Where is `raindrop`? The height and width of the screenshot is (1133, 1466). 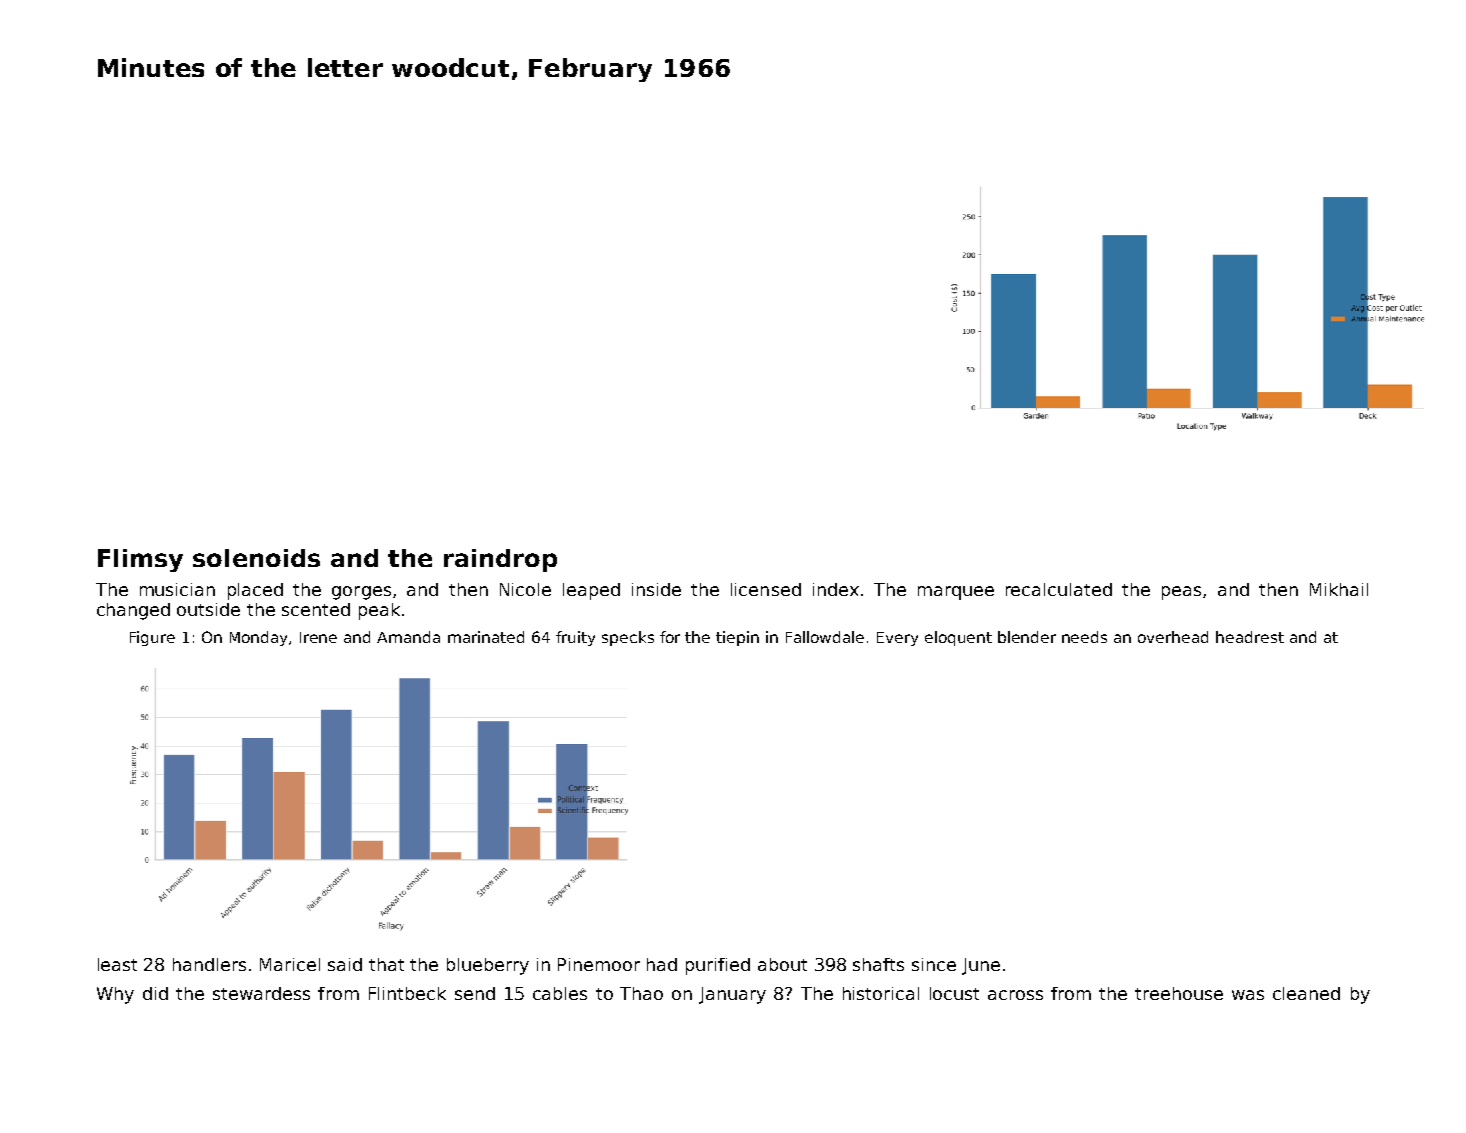 raindrop is located at coordinates (500, 560).
